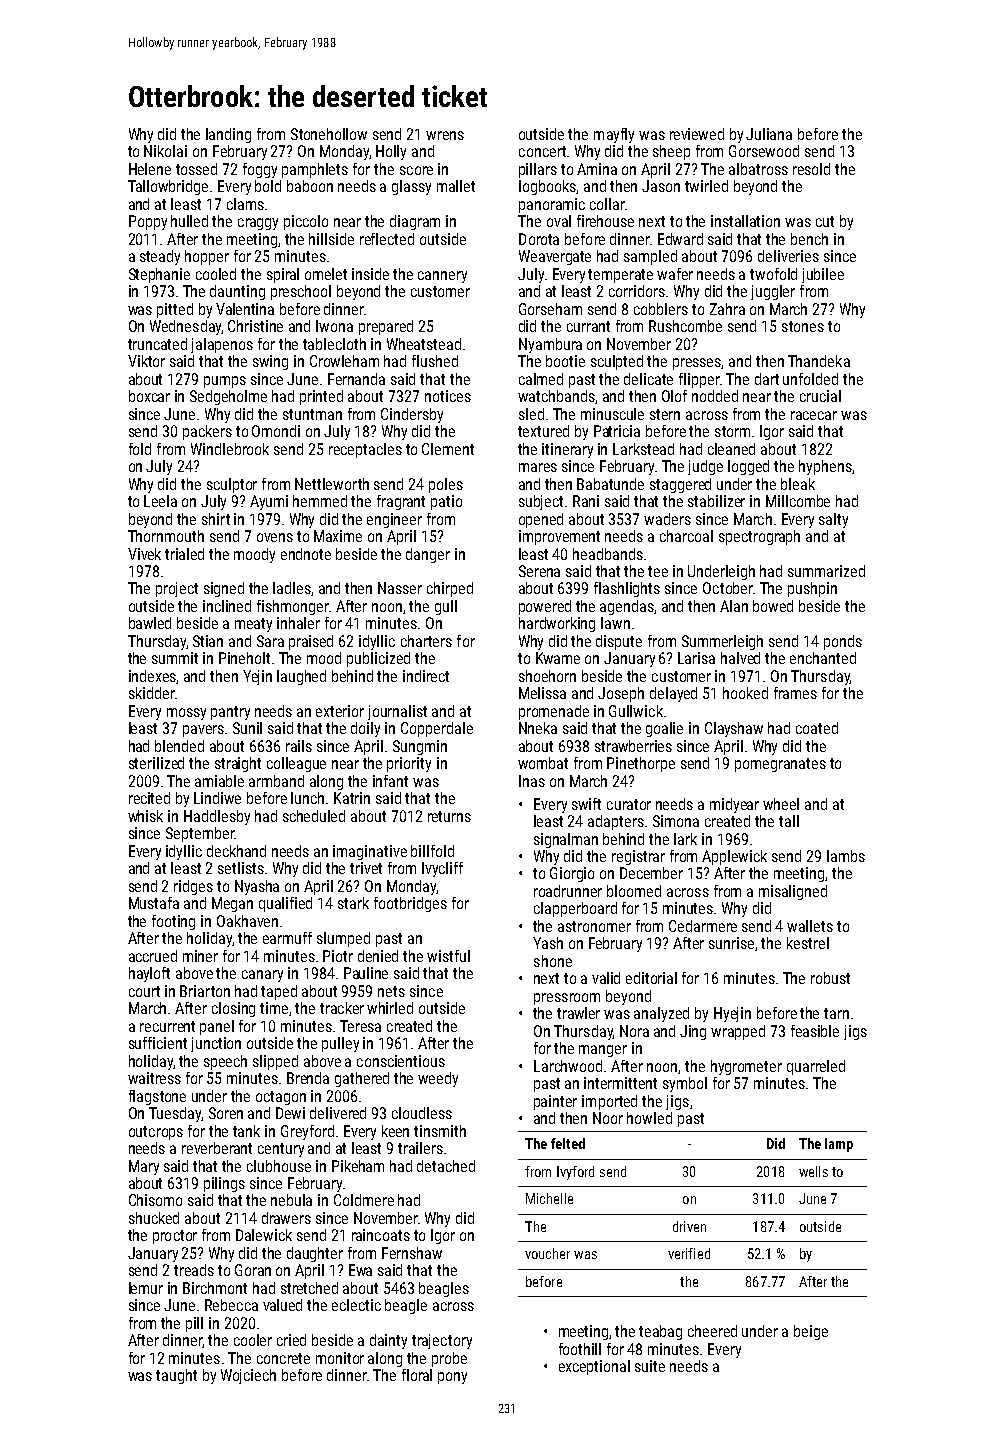 Image resolution: width=995 pixels, height=1440 pixels. I want to click on dart, so click(767, 379).
